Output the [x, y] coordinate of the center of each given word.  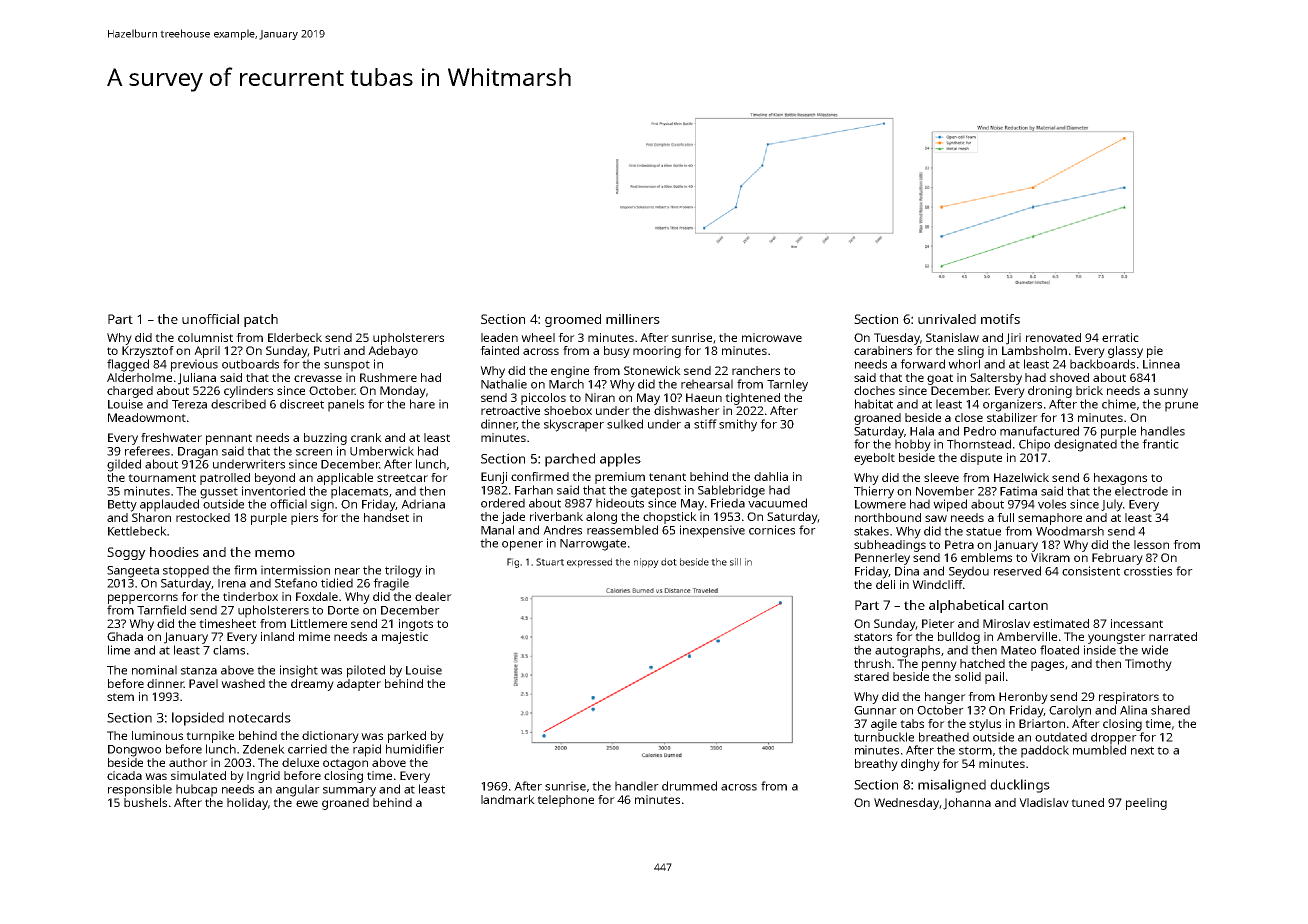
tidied [337, 583]
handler [637, 786]
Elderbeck [295, 337]
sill [735, 562]
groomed [573, 320]
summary [349, 792]
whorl [964, 364]
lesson [1151, 544]
